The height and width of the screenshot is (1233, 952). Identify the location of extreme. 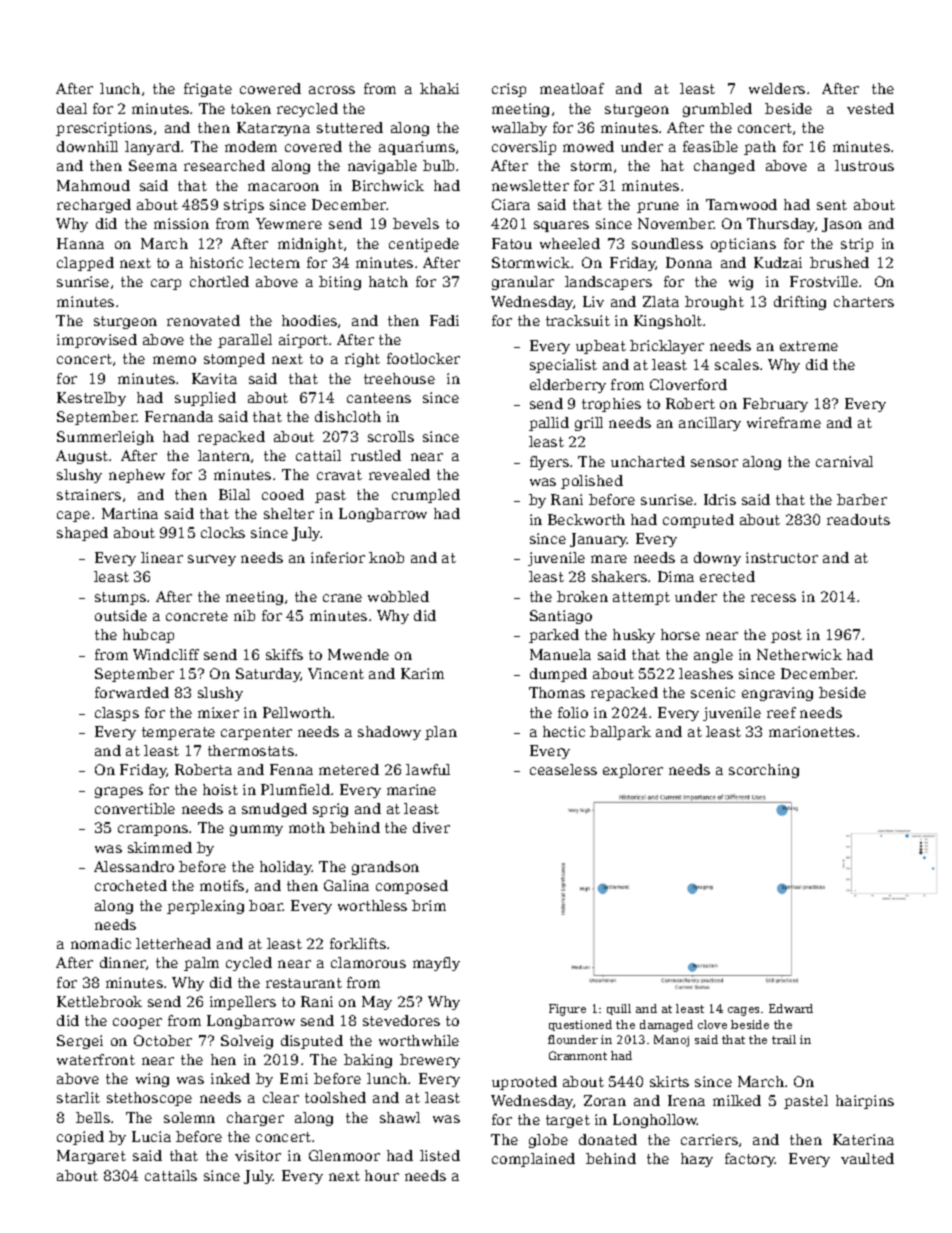
(809, 346).
